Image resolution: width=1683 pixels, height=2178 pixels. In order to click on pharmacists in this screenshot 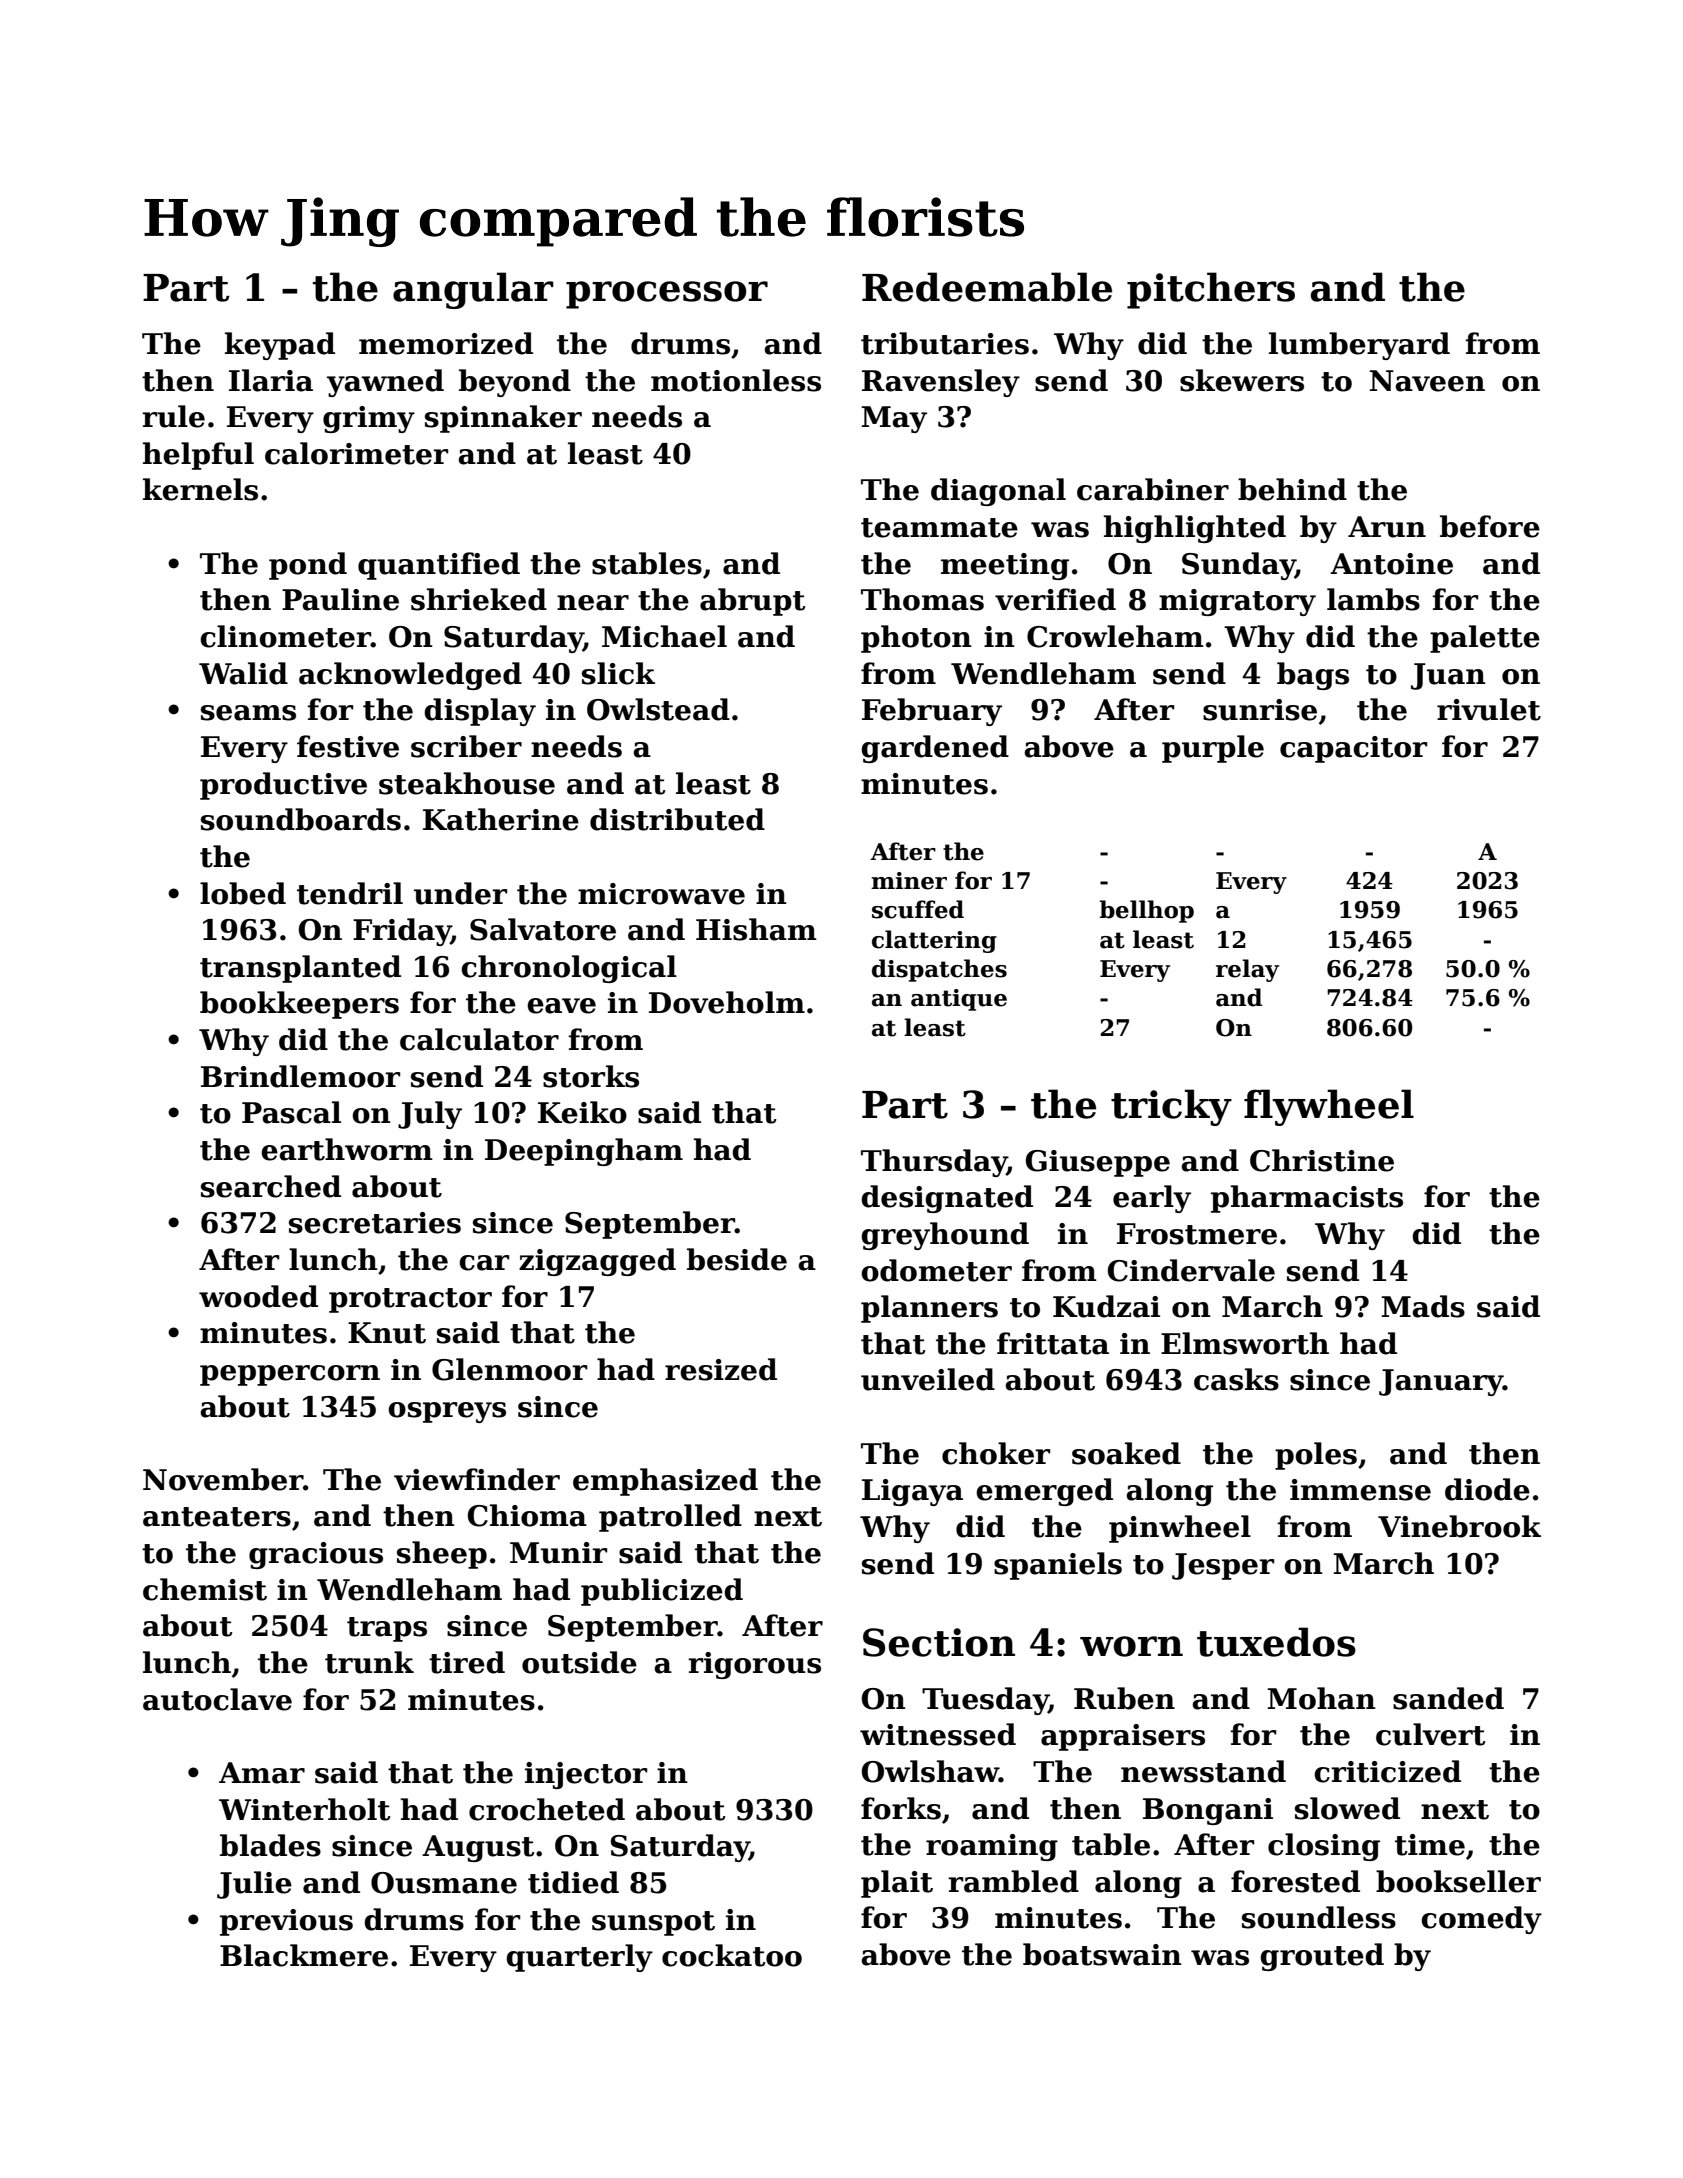, I will do `click(1307, 1199)`.
